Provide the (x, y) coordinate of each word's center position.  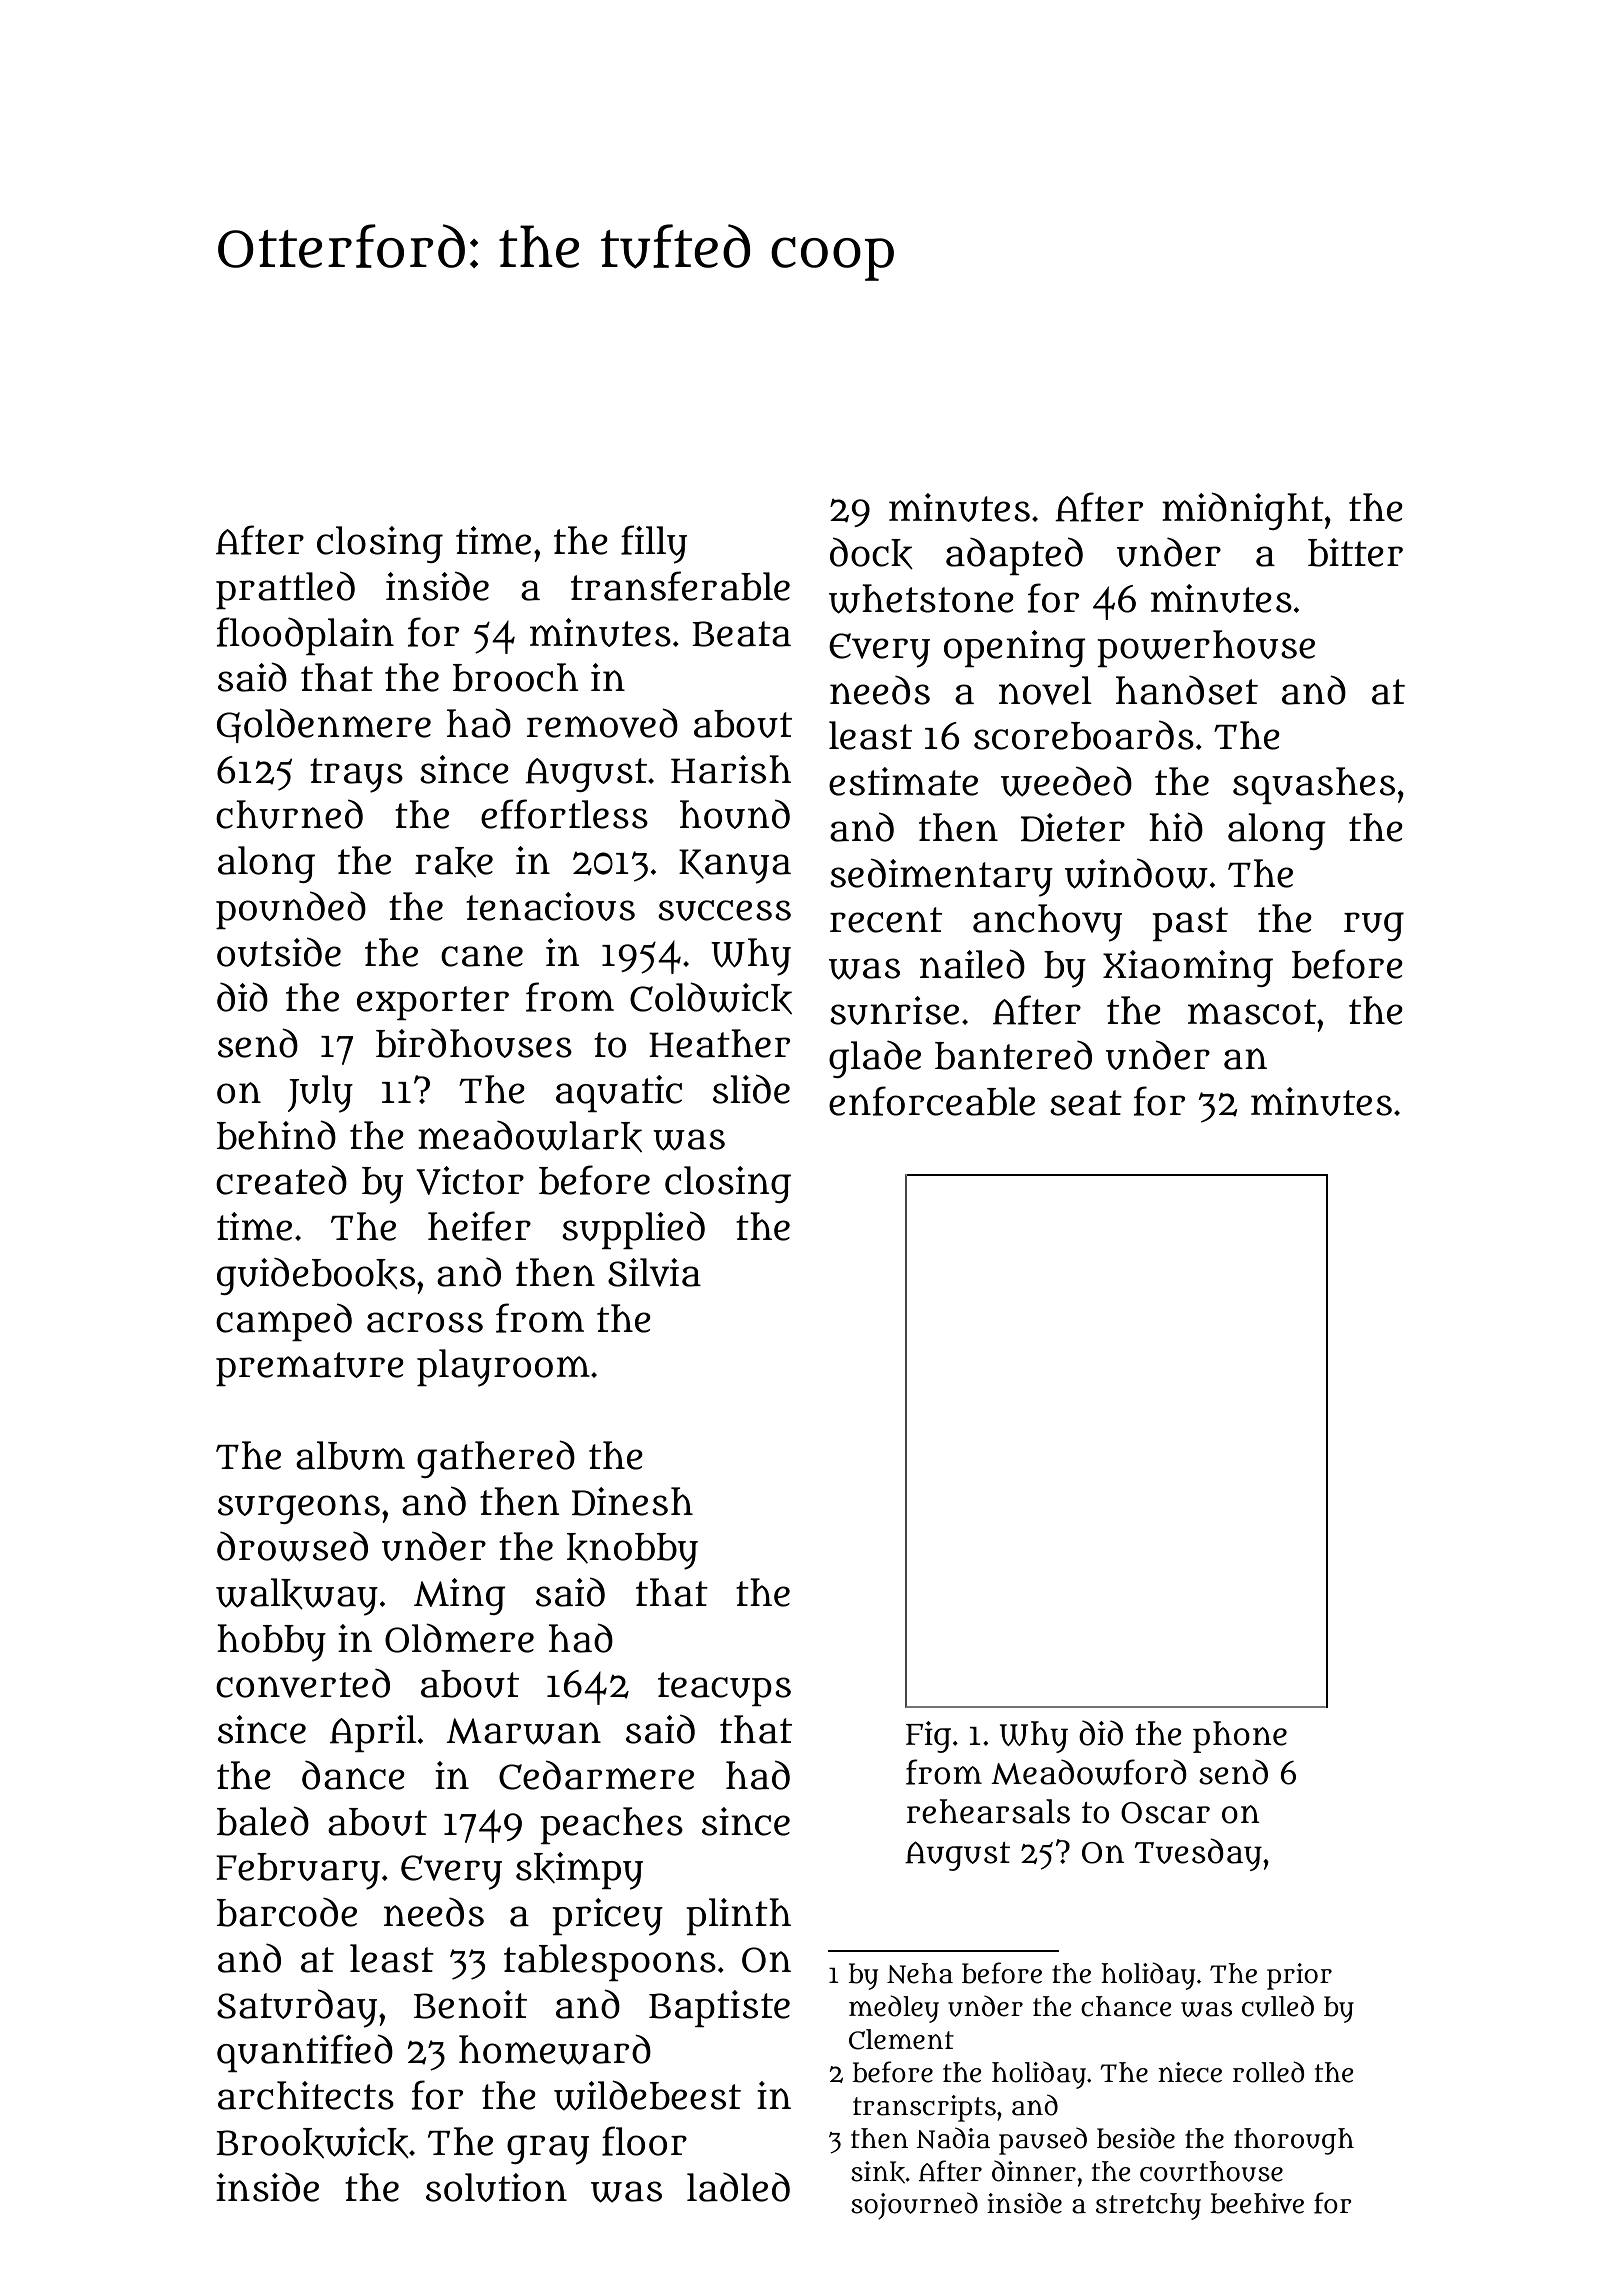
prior (1299, 1976)
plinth (738, 1916)
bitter (1355, 552)
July (320, 1094)
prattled (285, 590)
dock (871, 554)
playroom (503, 1368)
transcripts (924, 2108)
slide (751, 1089)
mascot (1252, 1012)
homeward (555, 2049)
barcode (287, 1912)
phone (1240, 1737)
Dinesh (632, 1501)
